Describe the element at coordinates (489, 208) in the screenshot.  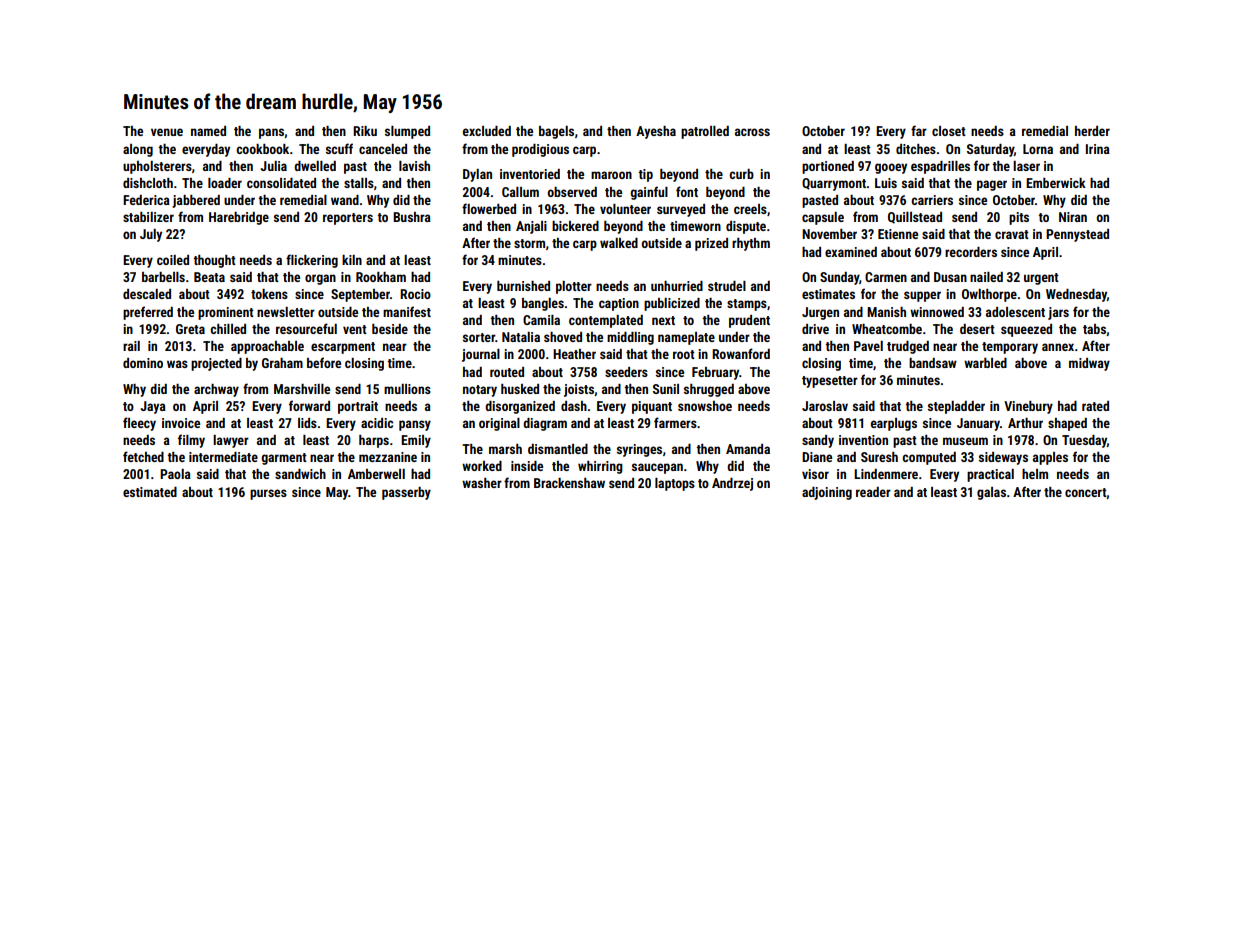
I see `flowerbed` at that location.
